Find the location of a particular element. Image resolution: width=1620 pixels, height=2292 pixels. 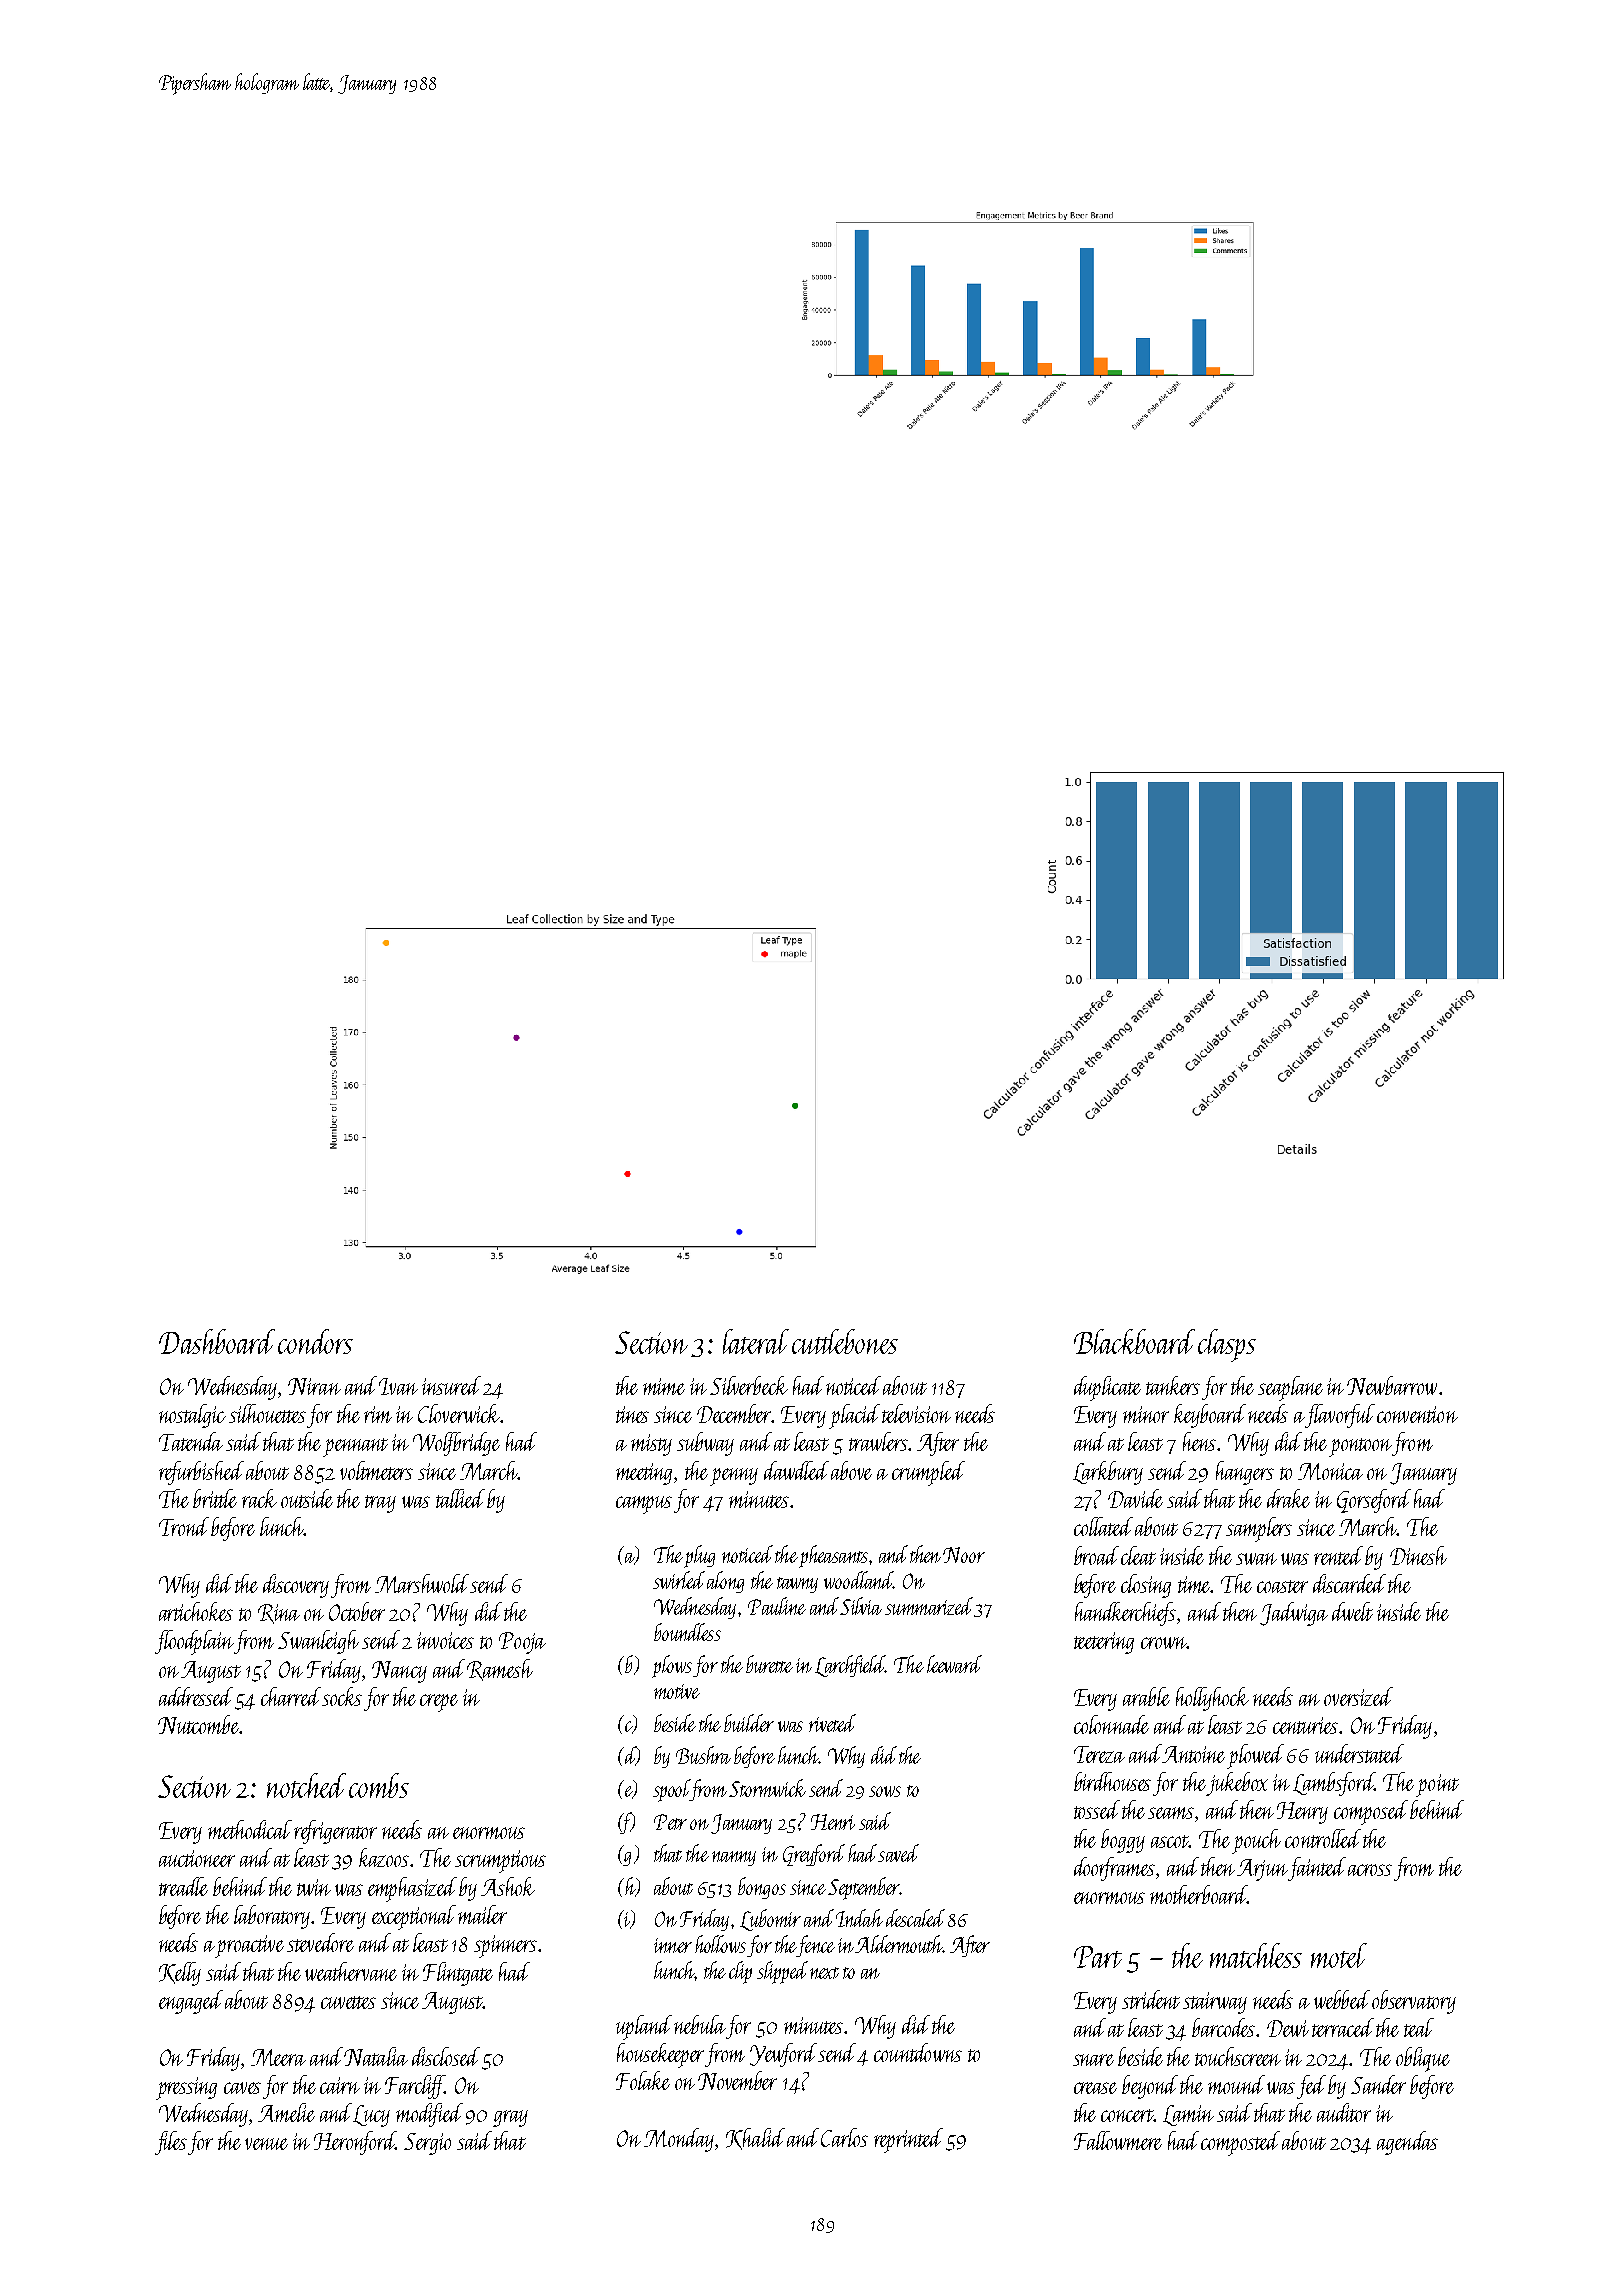

engaged is located at coordinates (191, 2002).
